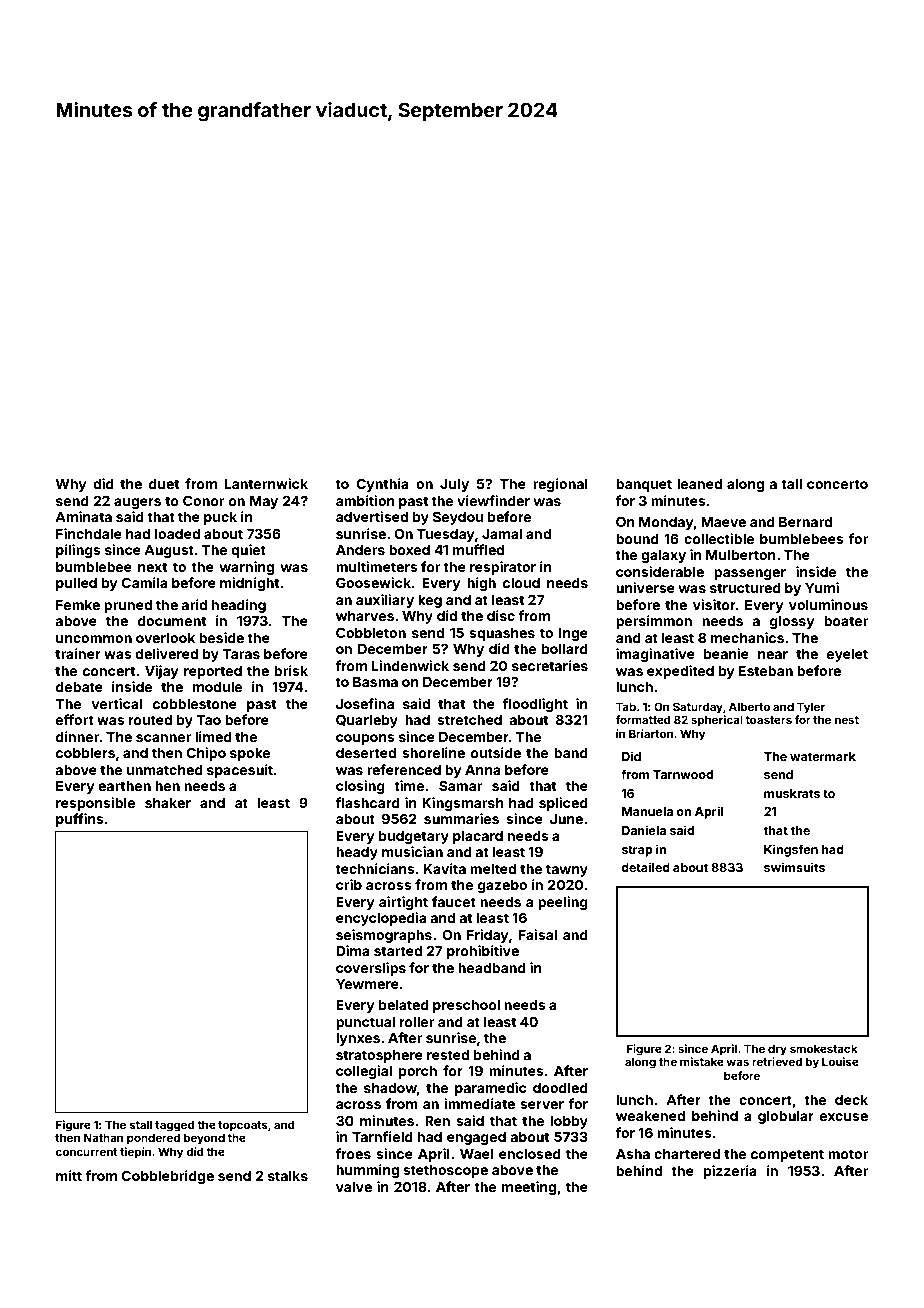  Describe the element at coordinates (529, 1188) in the page. I see `meeting` at that location.
